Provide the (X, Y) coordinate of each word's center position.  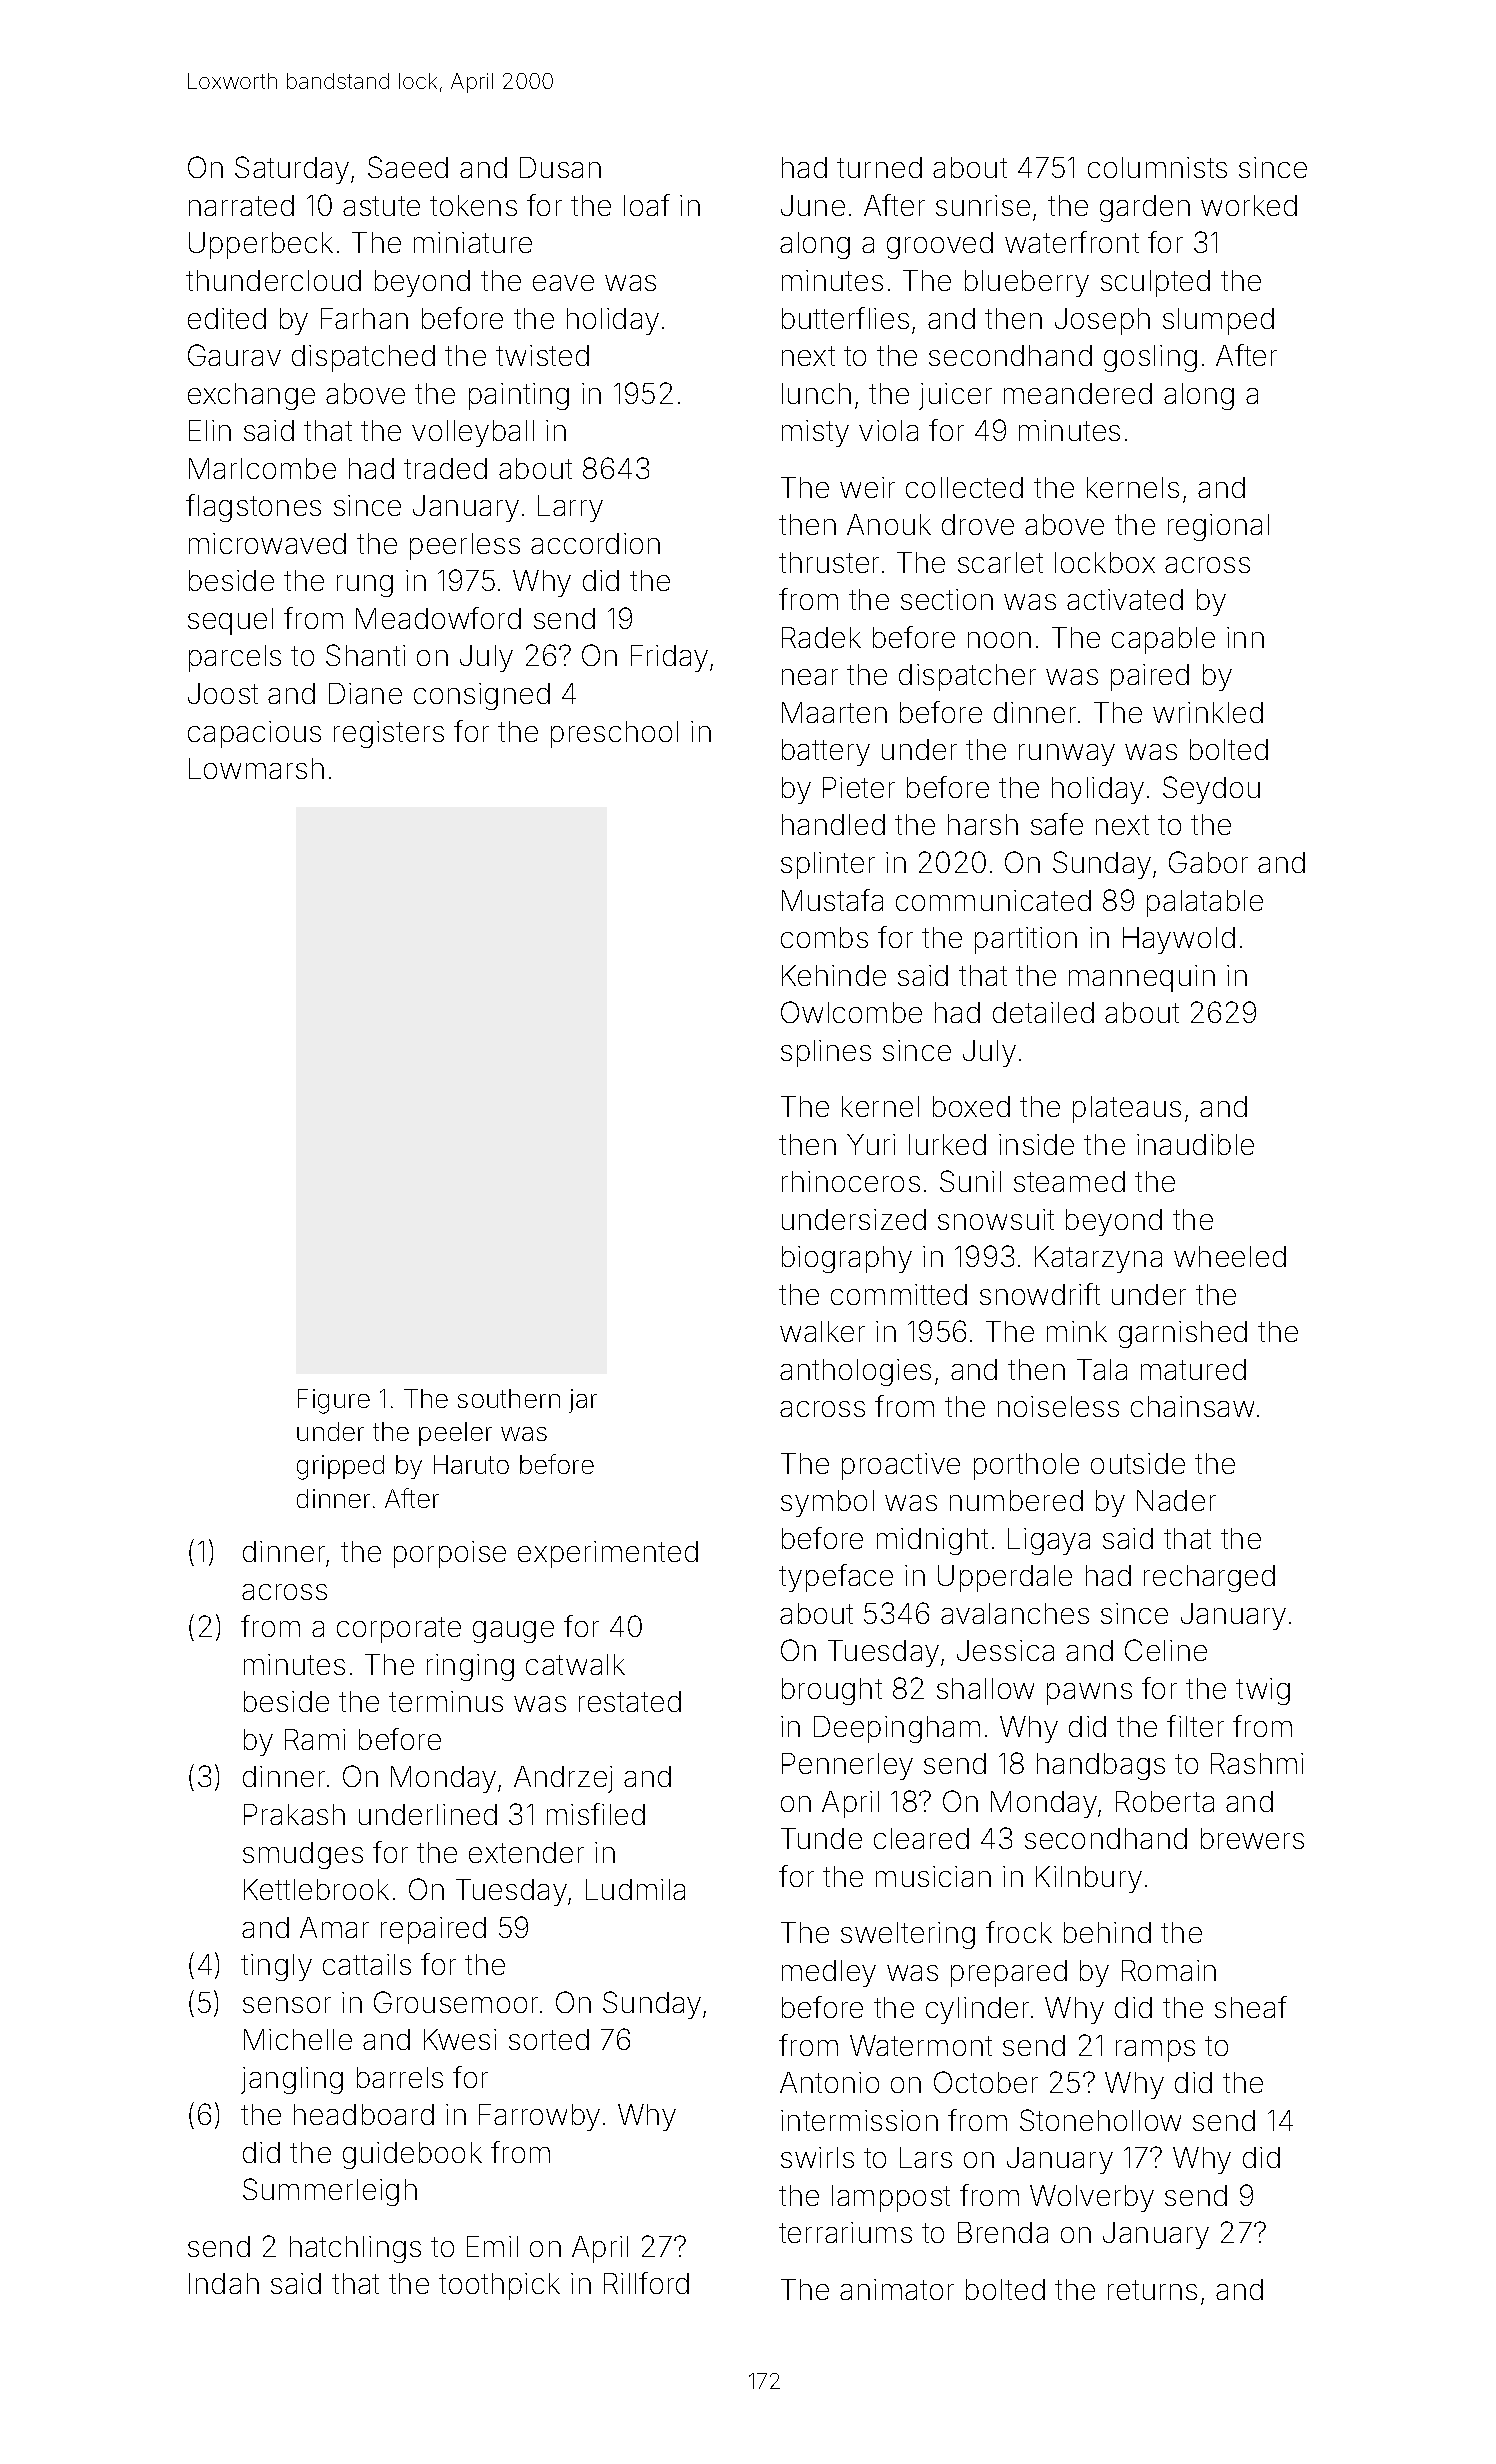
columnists (1157, 167)
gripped (340, 1467)
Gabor (1208, 862)
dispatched (363, 358)
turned (879, 167)
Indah (224, 2283)
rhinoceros (851, 1181)
